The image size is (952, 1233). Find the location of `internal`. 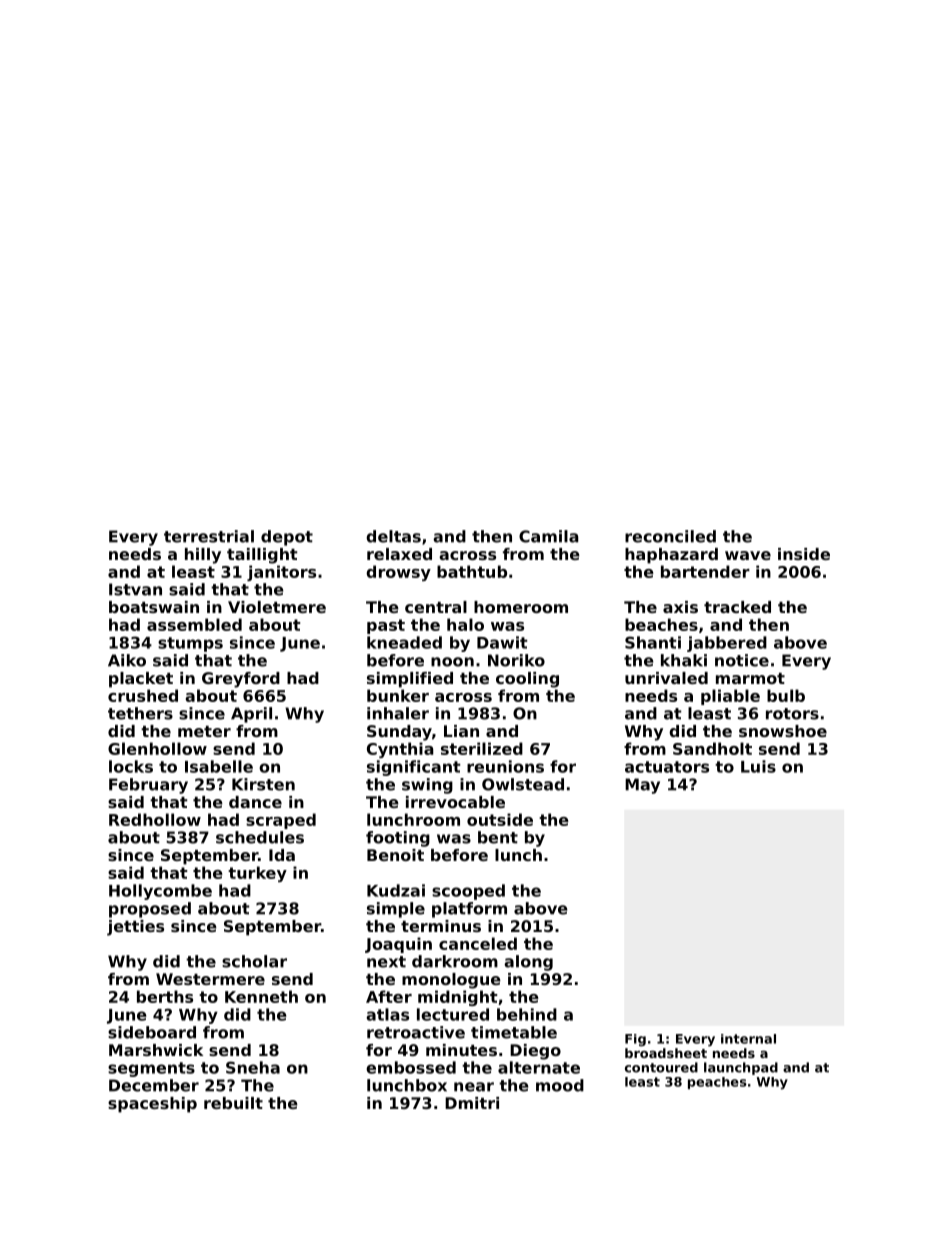

internal is located at coordinates (748, 1039).
